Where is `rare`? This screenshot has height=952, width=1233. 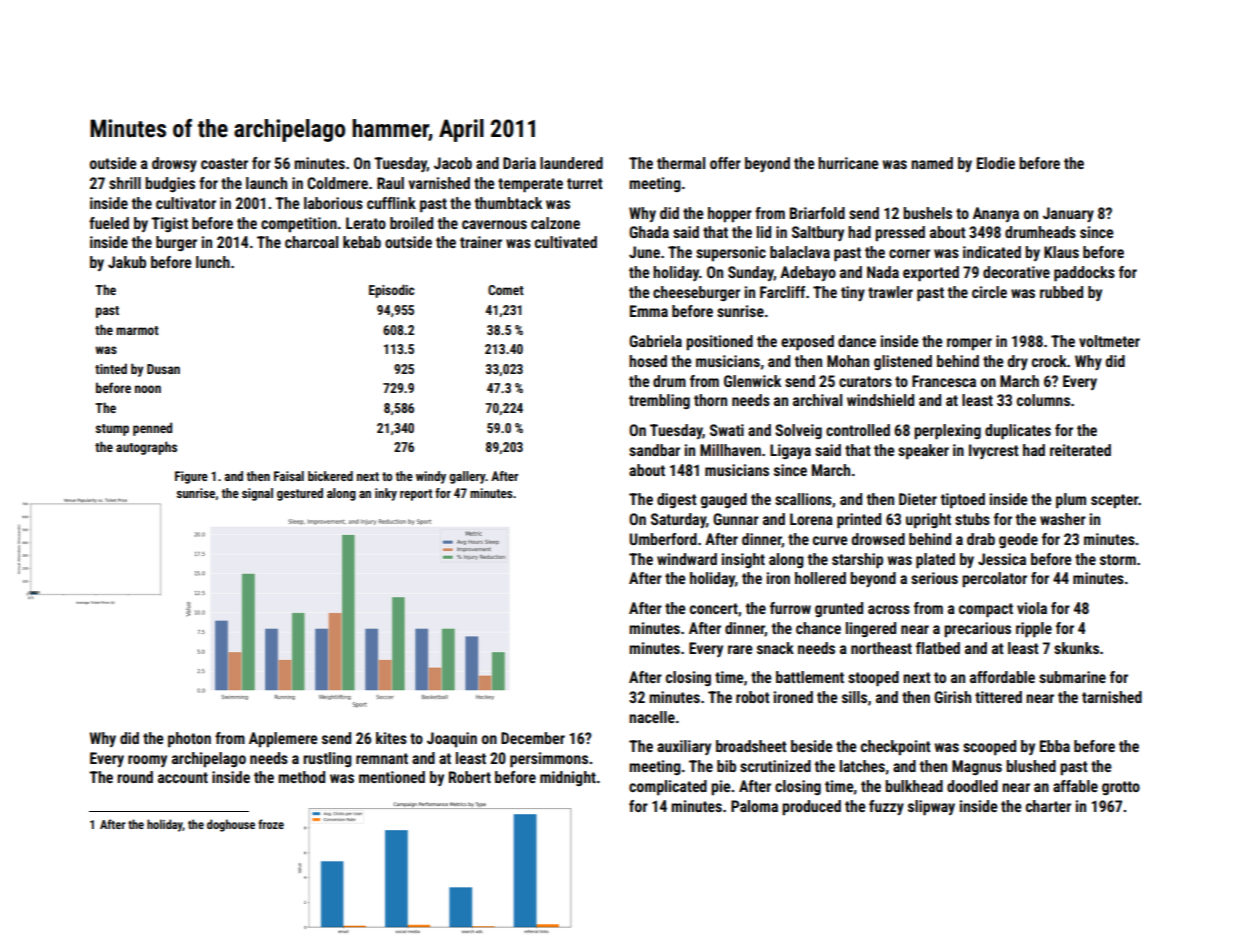 rare is located at coordinates (740, 649).
